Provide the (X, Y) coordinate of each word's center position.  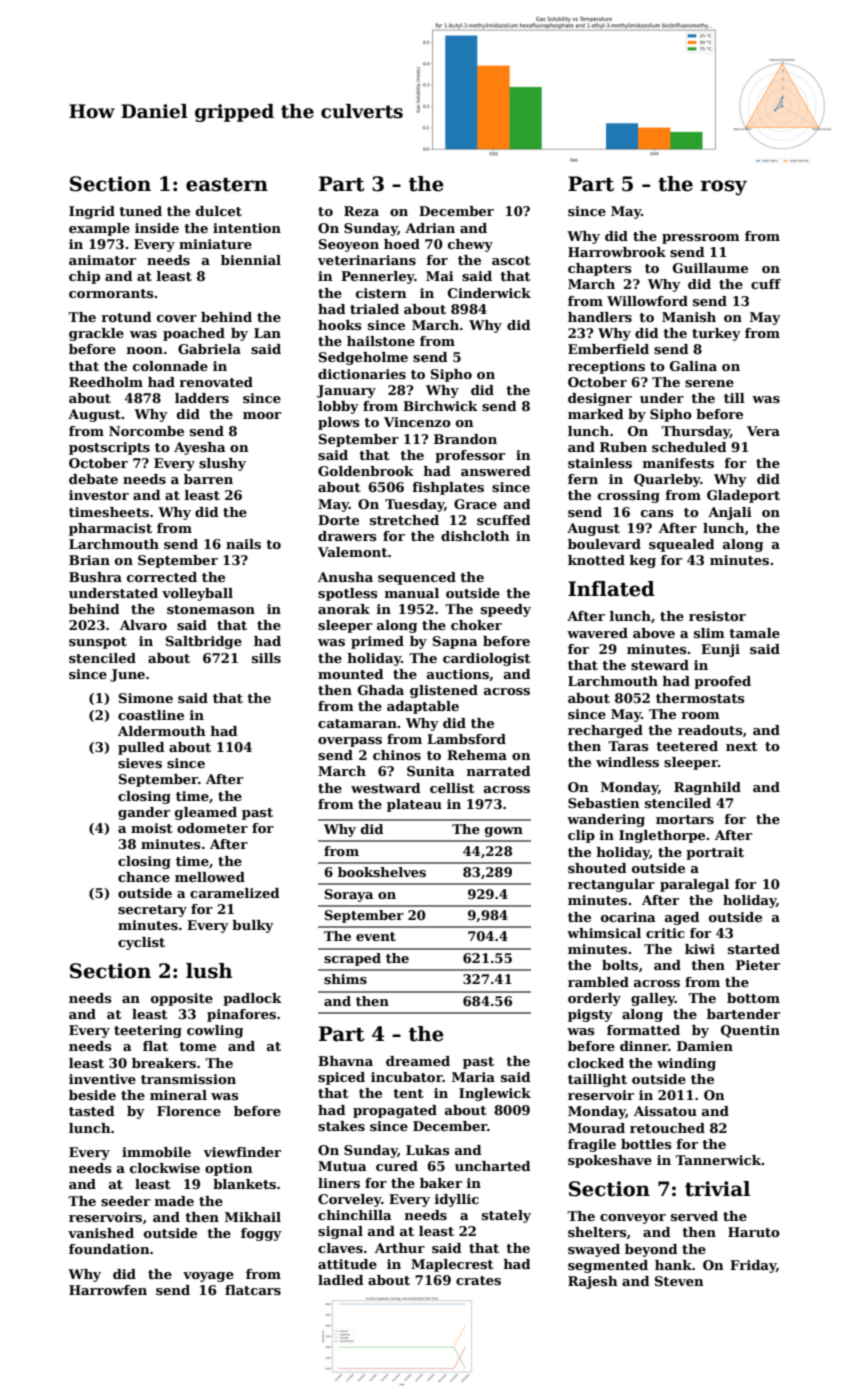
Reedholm (106, 382)
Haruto (754, 1232)
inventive (102, 1079)
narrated (499, 771)
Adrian (430, 228)
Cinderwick (489, 293)
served (694, 1216)
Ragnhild (707, 788)
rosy (724, 188)
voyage (208, 1277)
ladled (341, 1280)
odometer (212, 828)
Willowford (647, 301)
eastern (227, 185)
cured (397, 1166)
